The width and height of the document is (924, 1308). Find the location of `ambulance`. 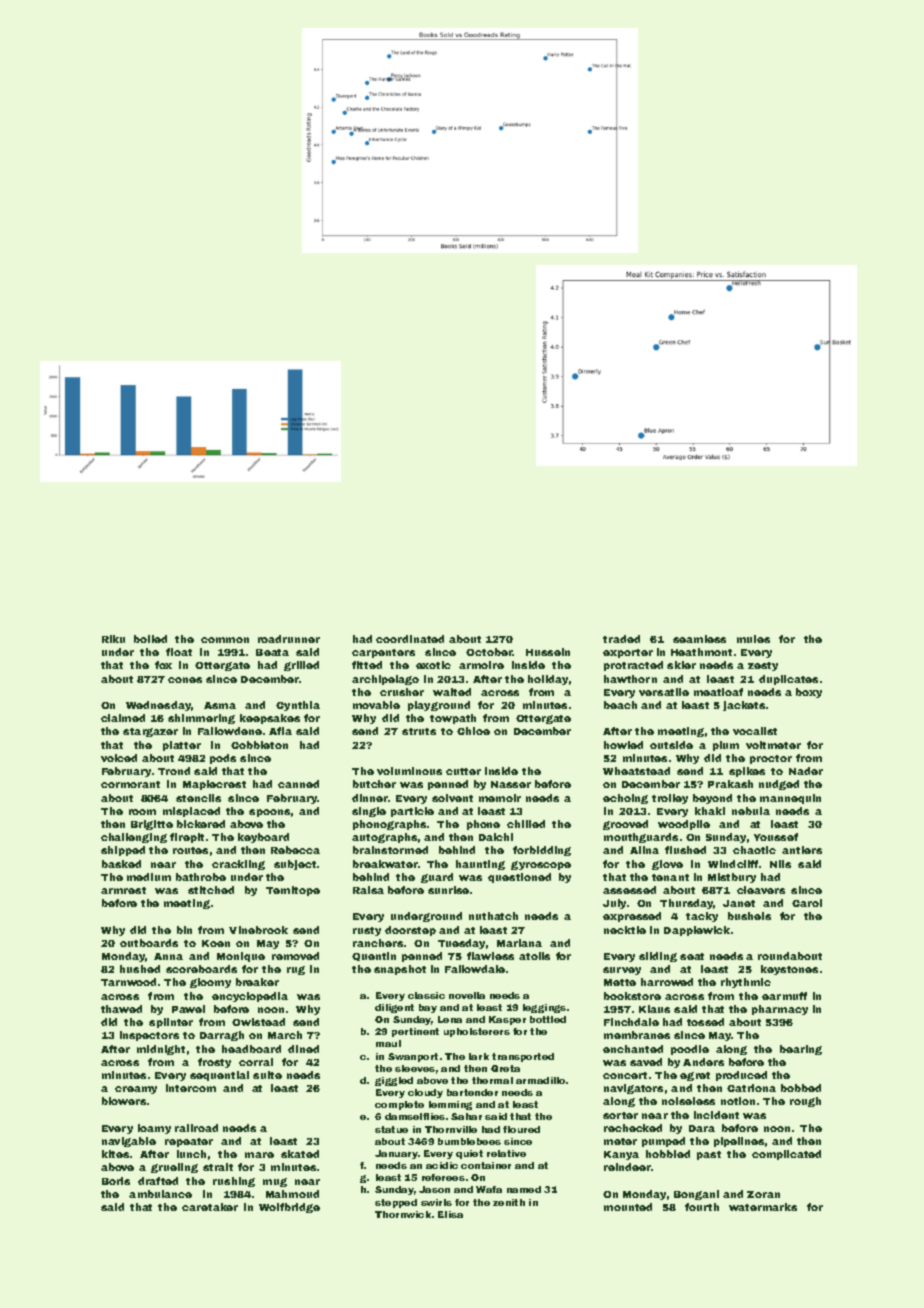

ambulance is located at coordinates (160, 1194).
